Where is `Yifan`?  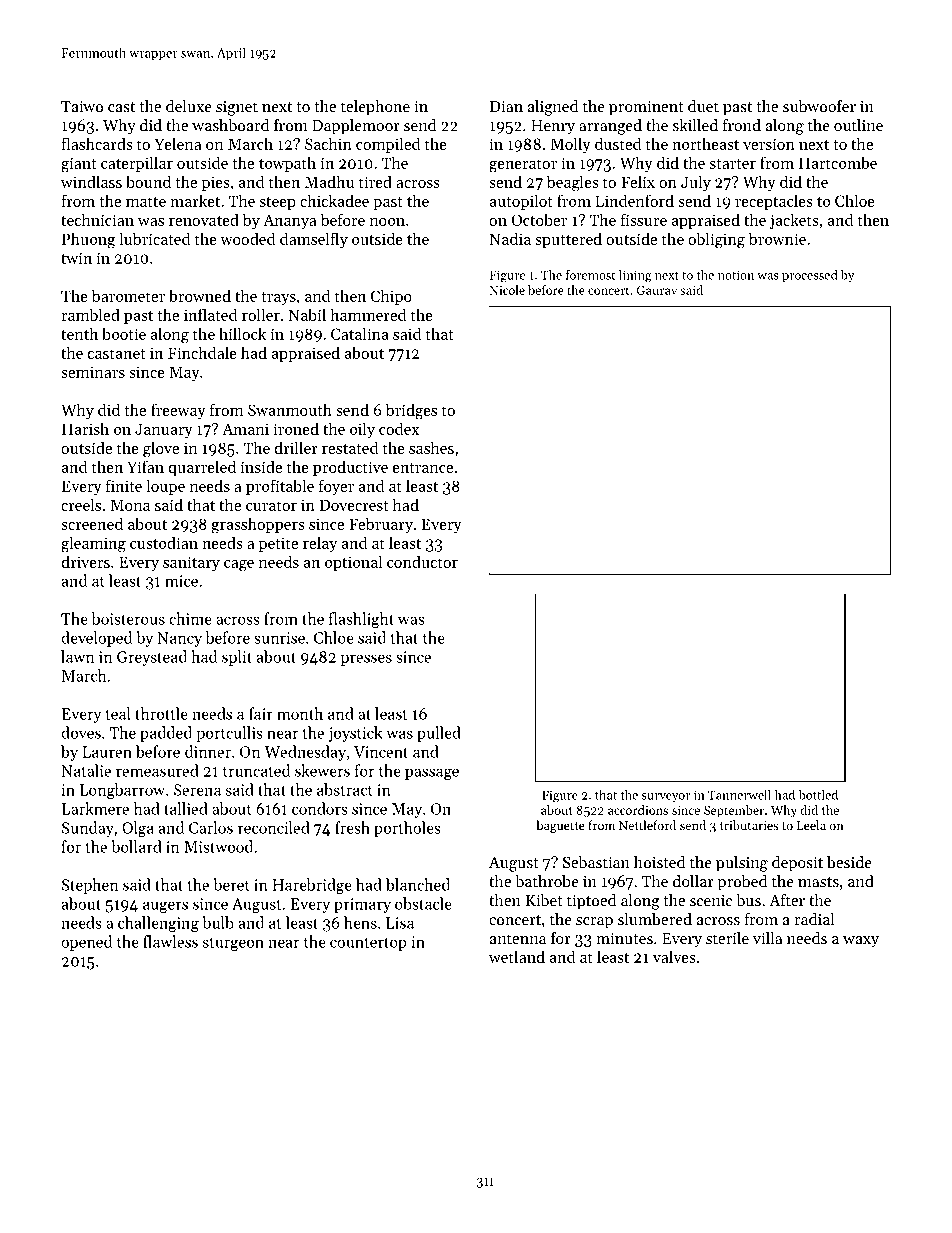 Yifan is located at coordinates (145, 466).
